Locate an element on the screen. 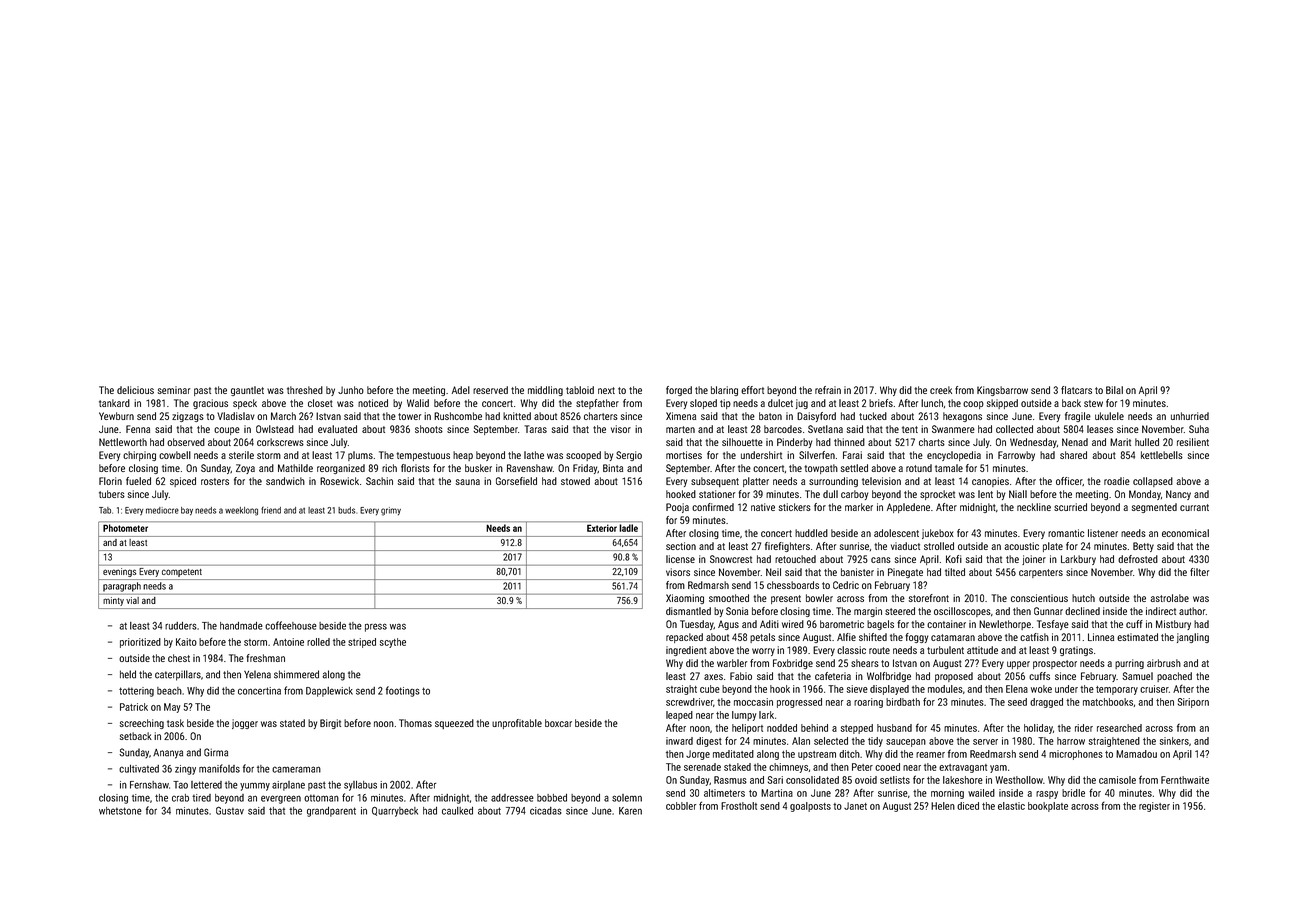 The height and width of the screenshot is (924, 1308). Gustav is located at coordinates (230, 810).
